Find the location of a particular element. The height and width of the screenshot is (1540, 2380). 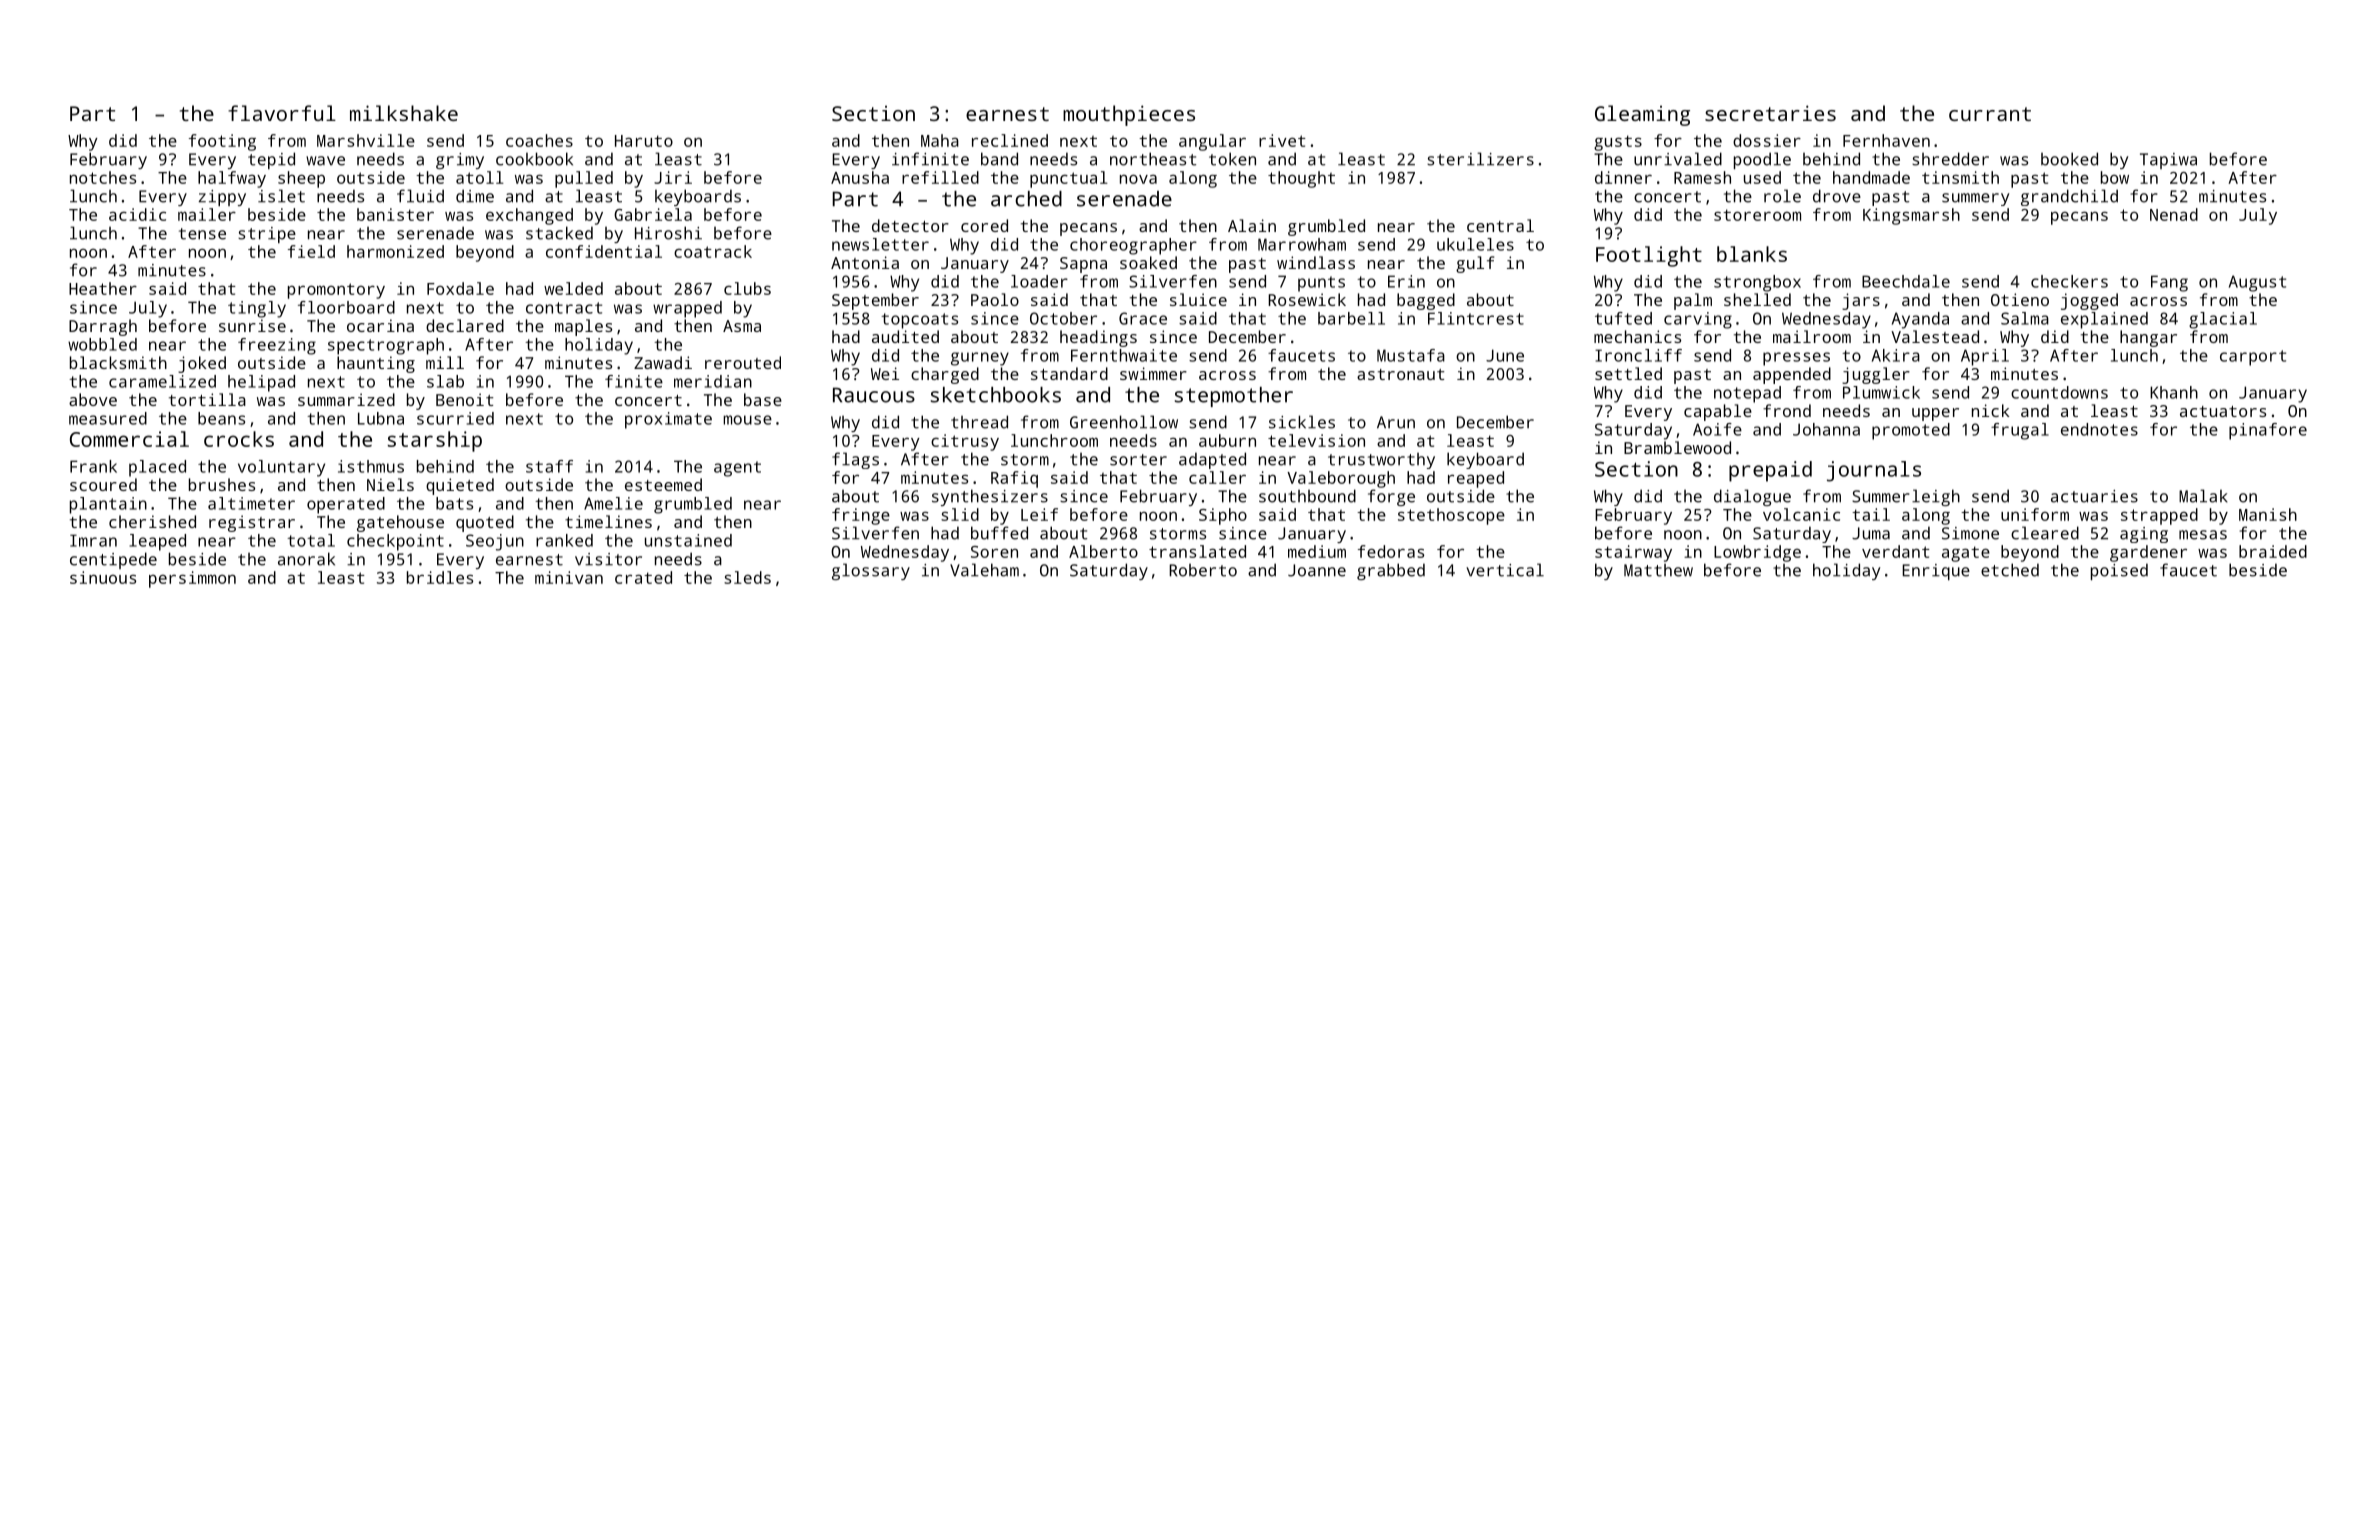

helipad is located at coordinates (261, 383).
